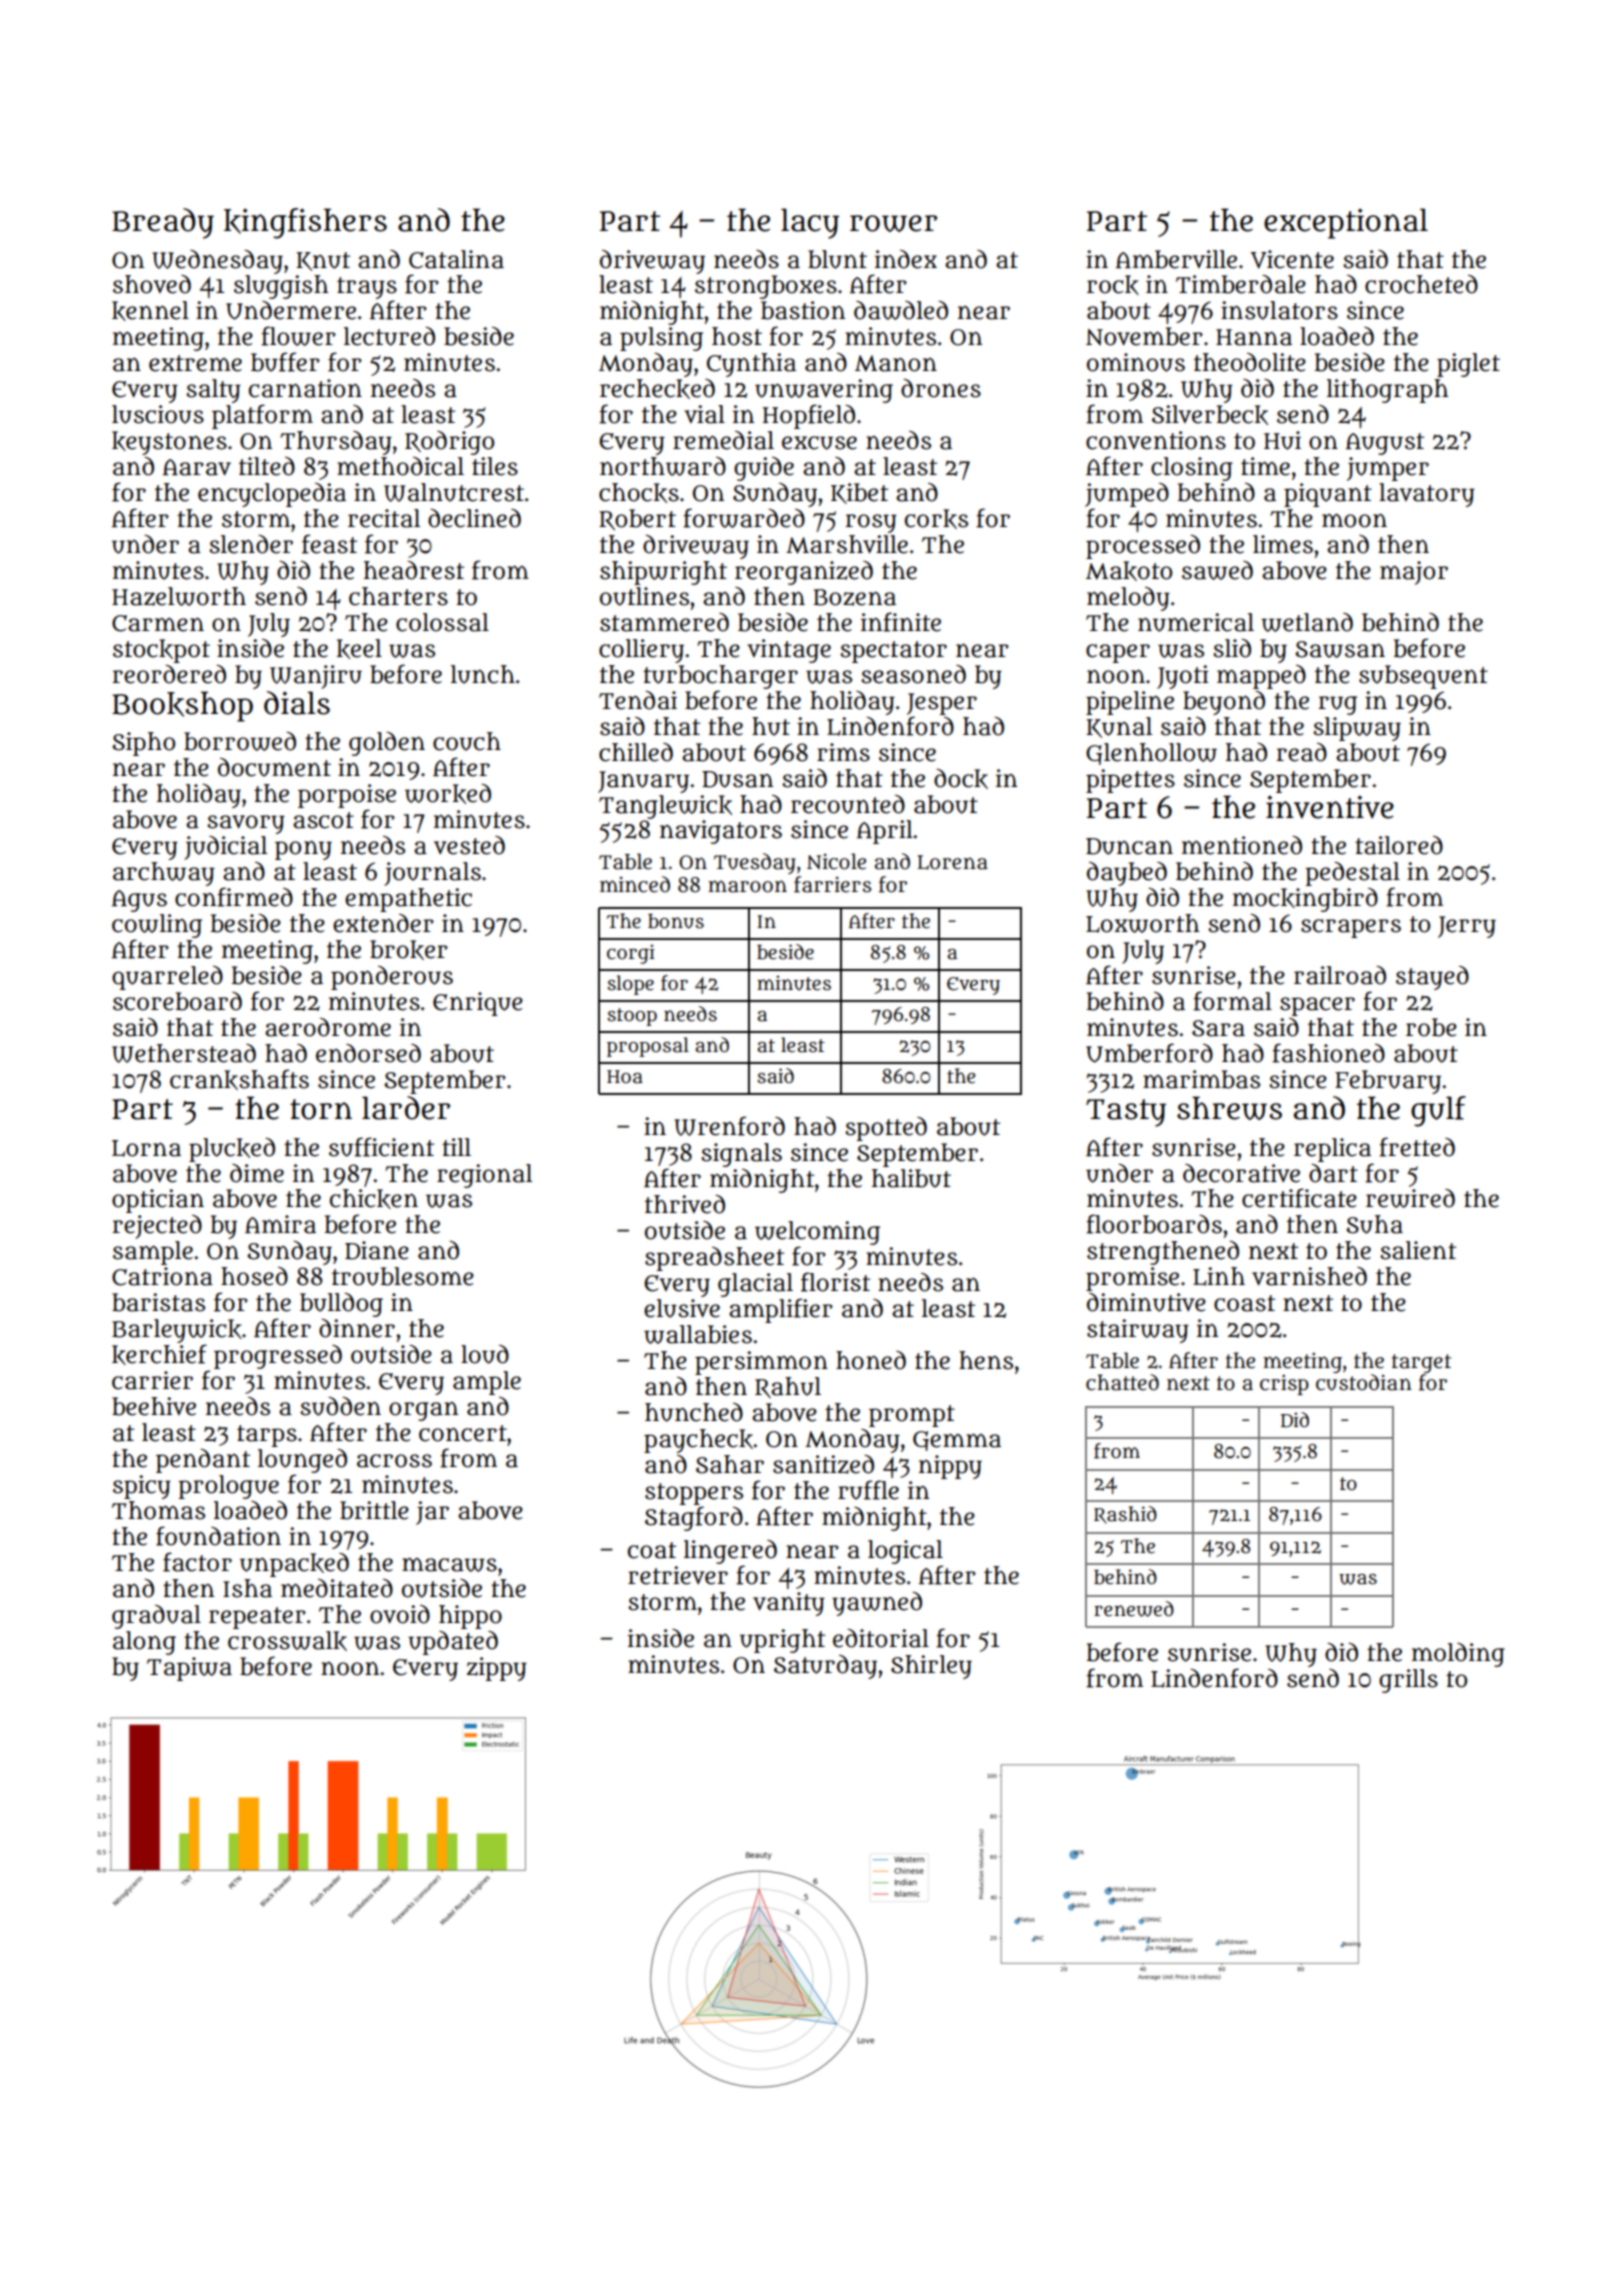  I want to click on major, so click(1414, 573).
